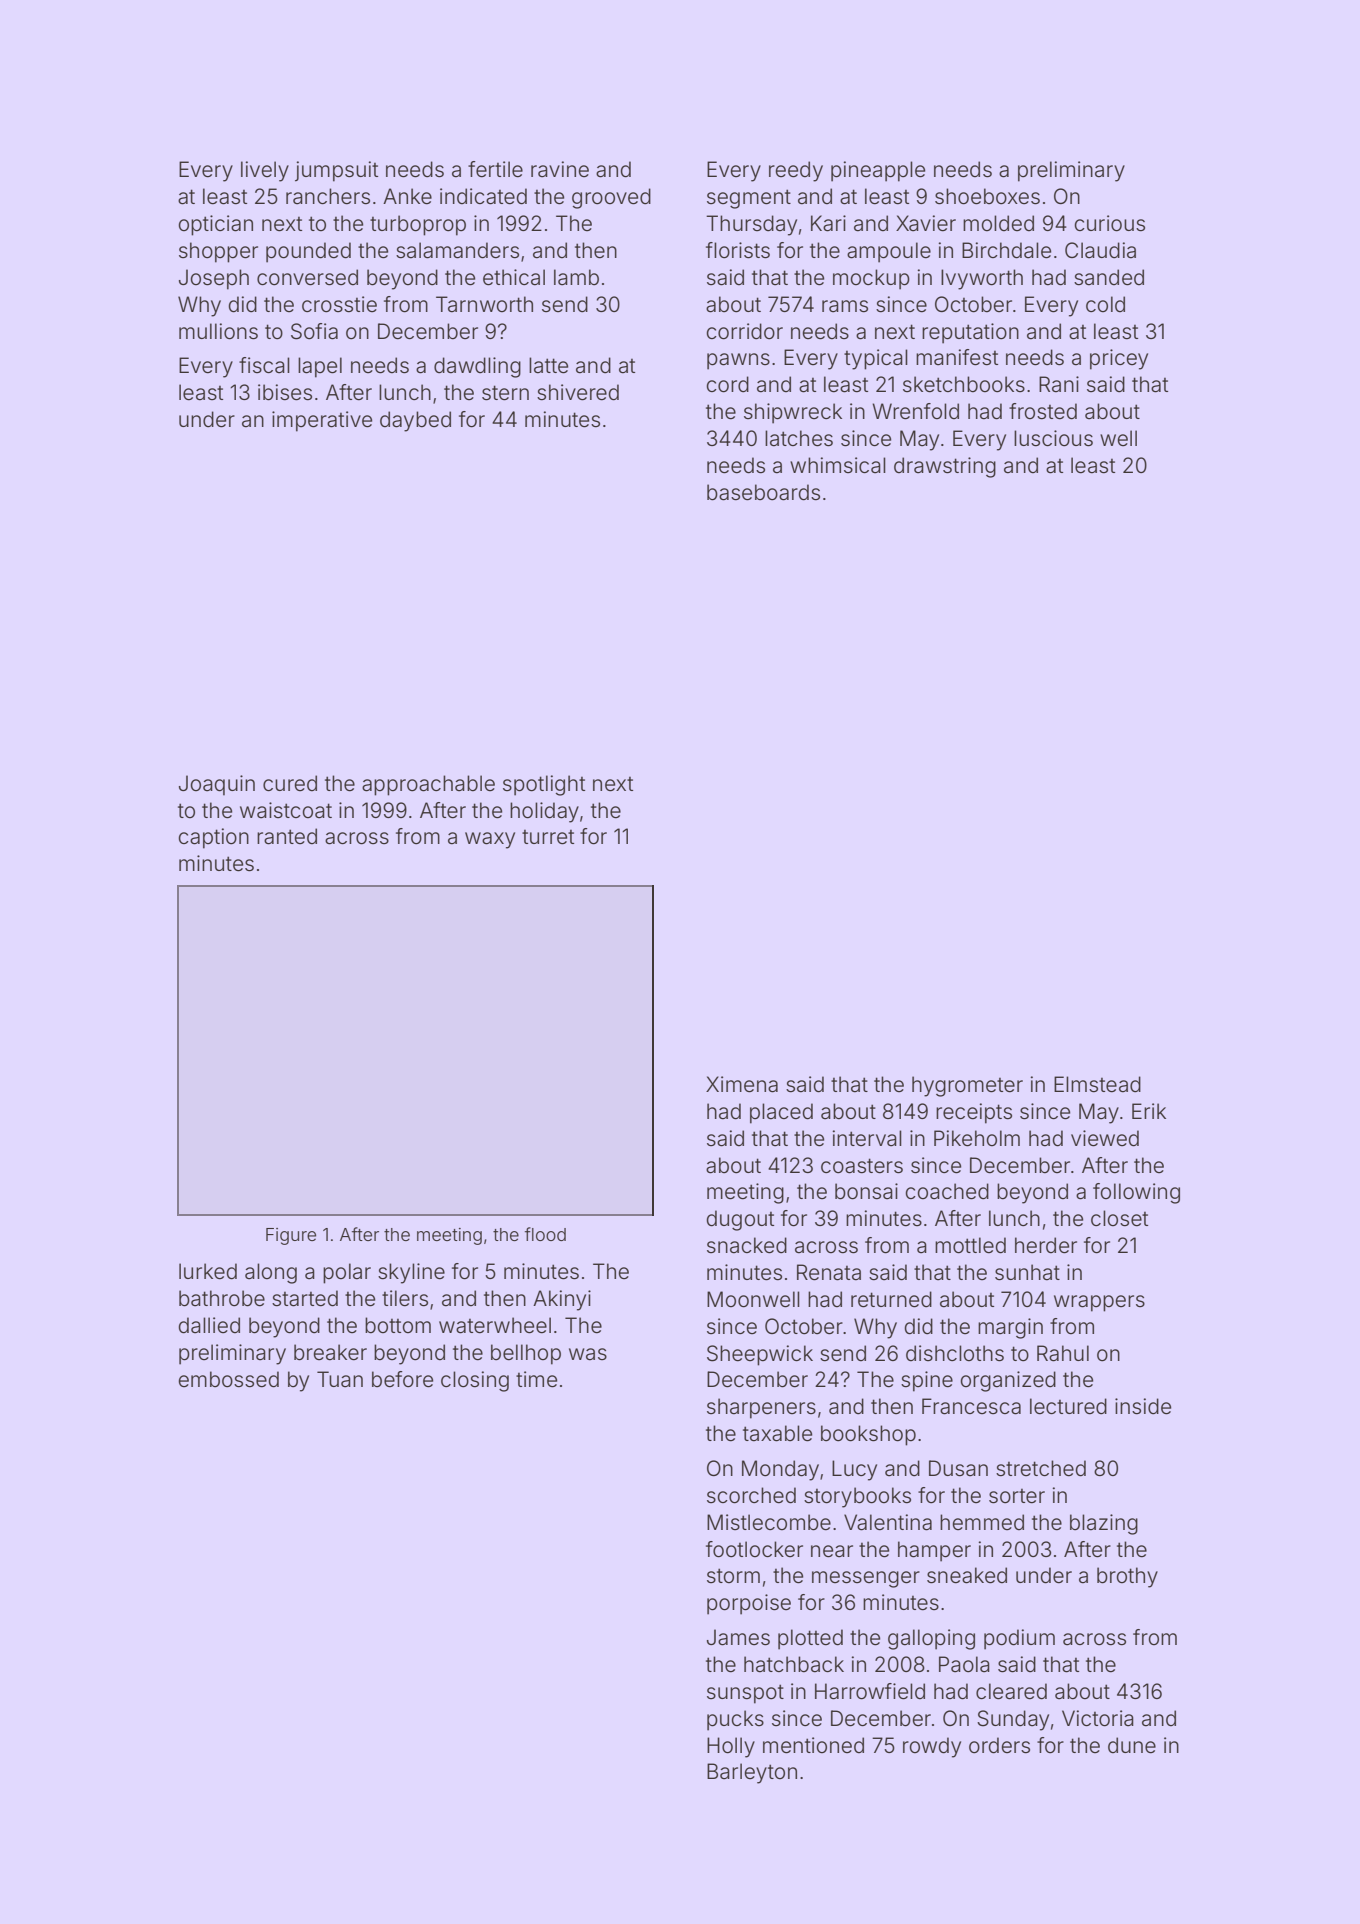 The width and height of the screenshot is (1360, 1924). I want to click on shopper, so click(218, 252).
